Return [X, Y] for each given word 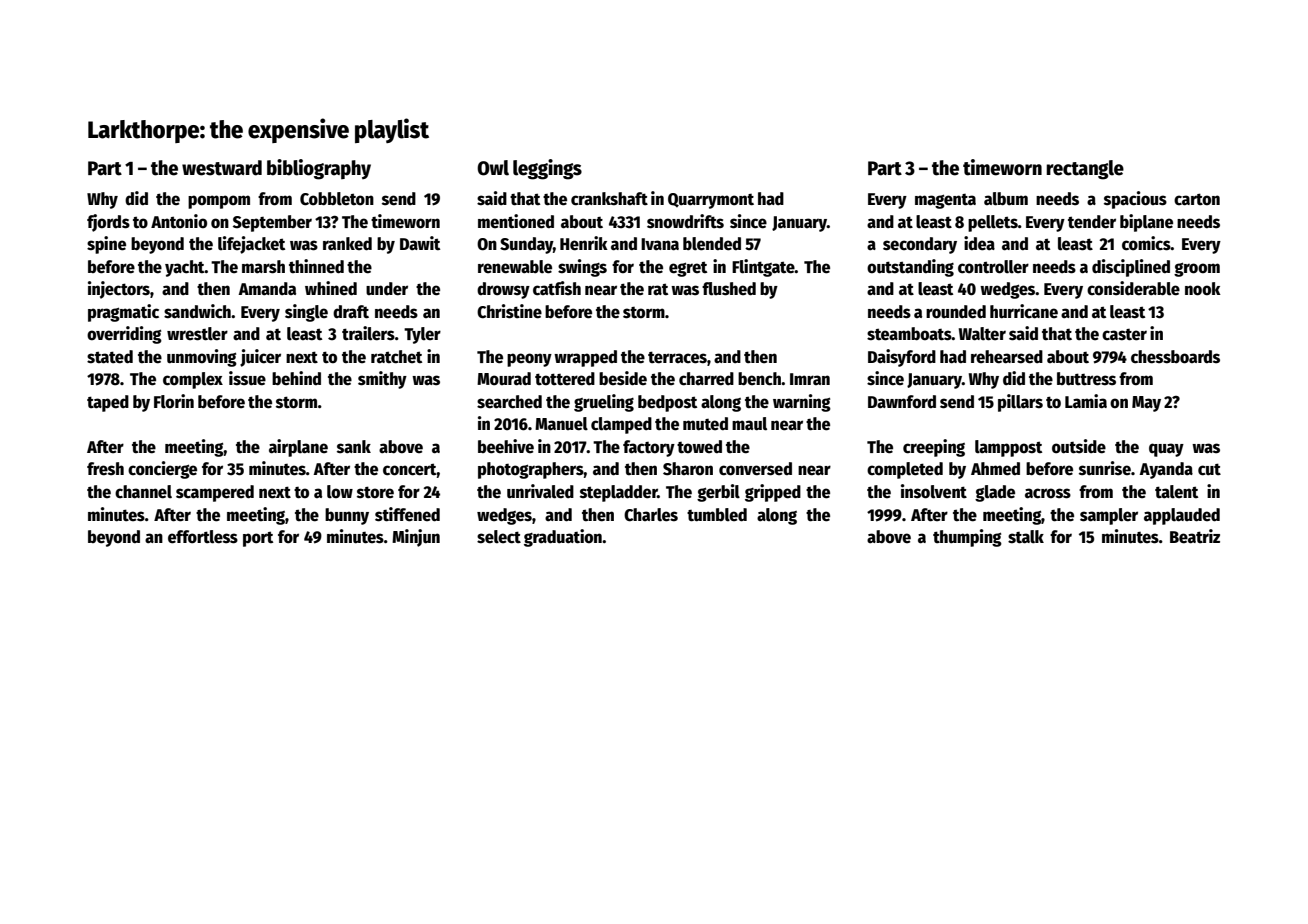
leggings [547, 169]
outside [1079, 446]
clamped [621, 425]
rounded [956, 312]
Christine [509, 311]
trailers [368, 333]
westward [222, 168]
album [1006, 199]
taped [108, 403]
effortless [203, 537]
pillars [1020, 403]
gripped [773, 493]
